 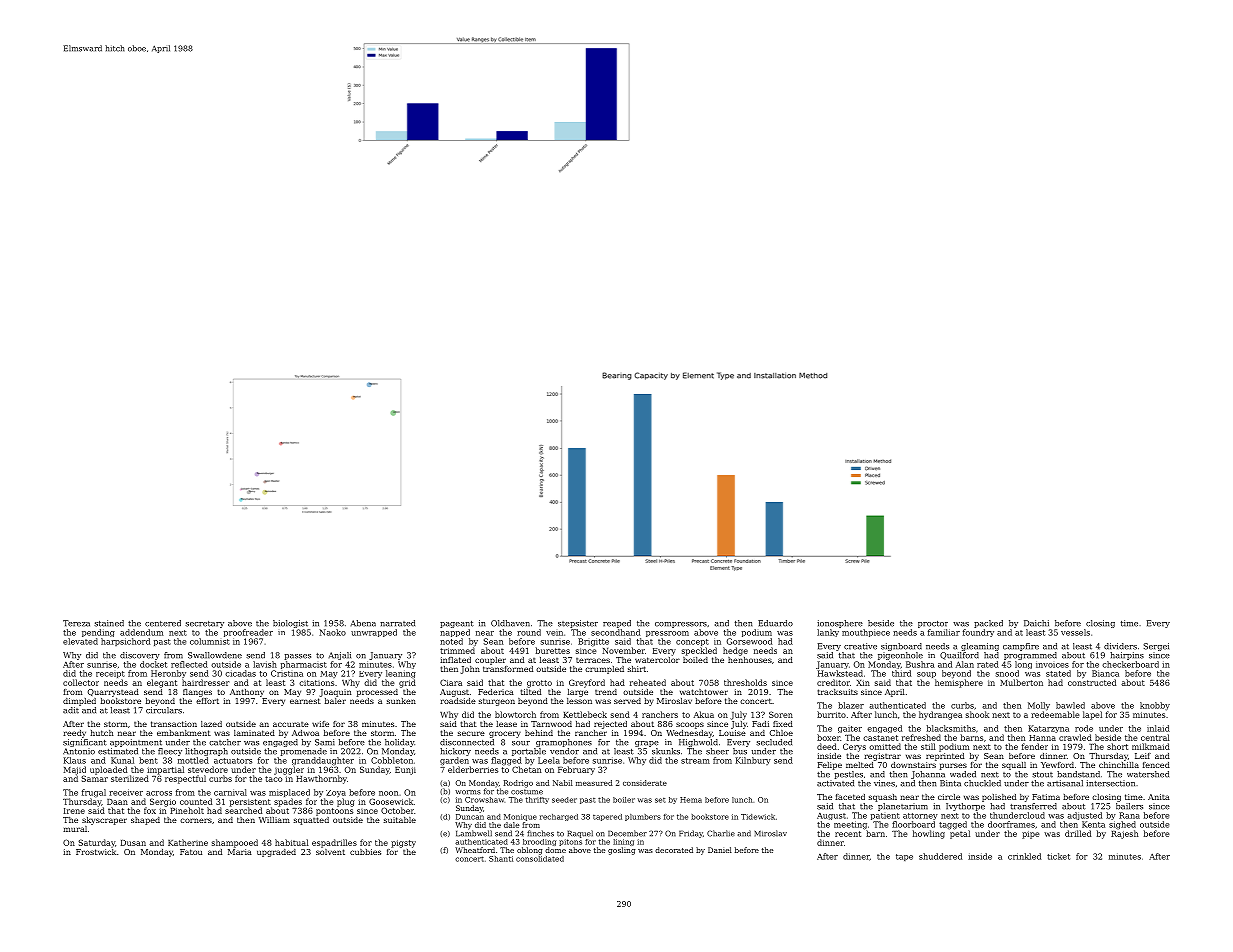 I want to click on terraces, so click(x=593, y=660).
